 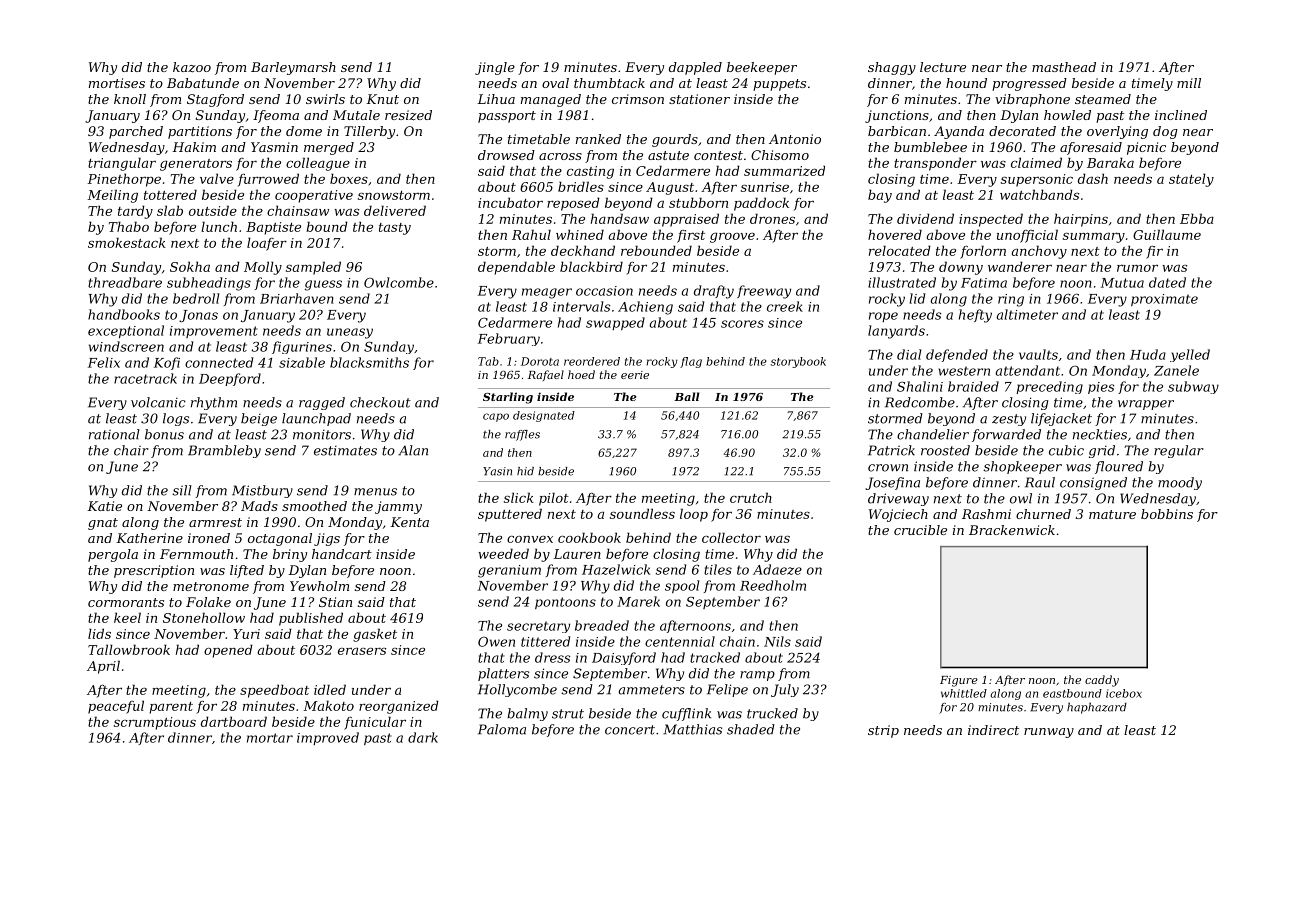 What do you see at coordinates (293, 68) in the screenshot?
I see `Barleymarsh` at bounding box center [293, 68].
